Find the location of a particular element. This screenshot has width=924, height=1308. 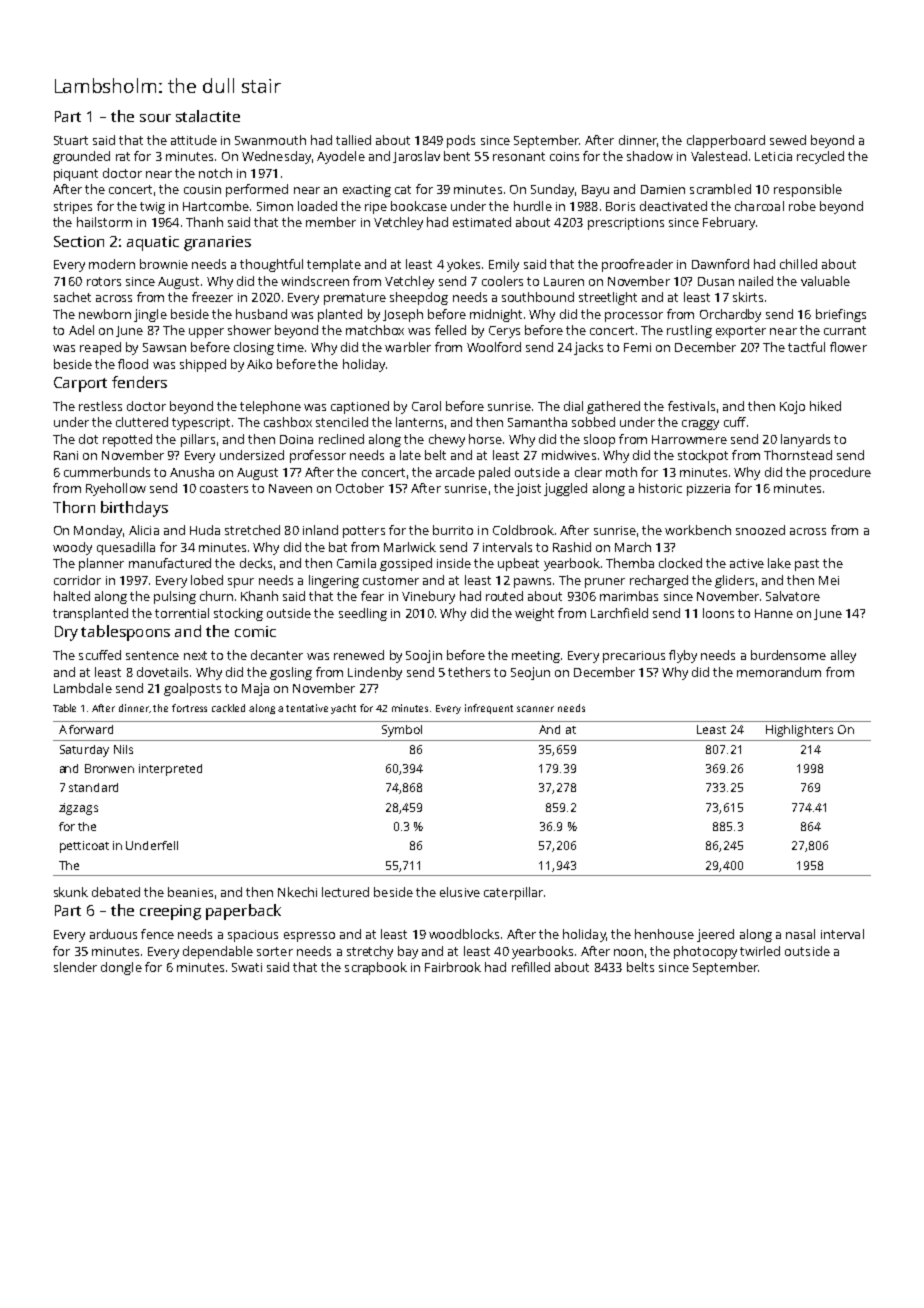

pods is located at coordinates (461, 141).
